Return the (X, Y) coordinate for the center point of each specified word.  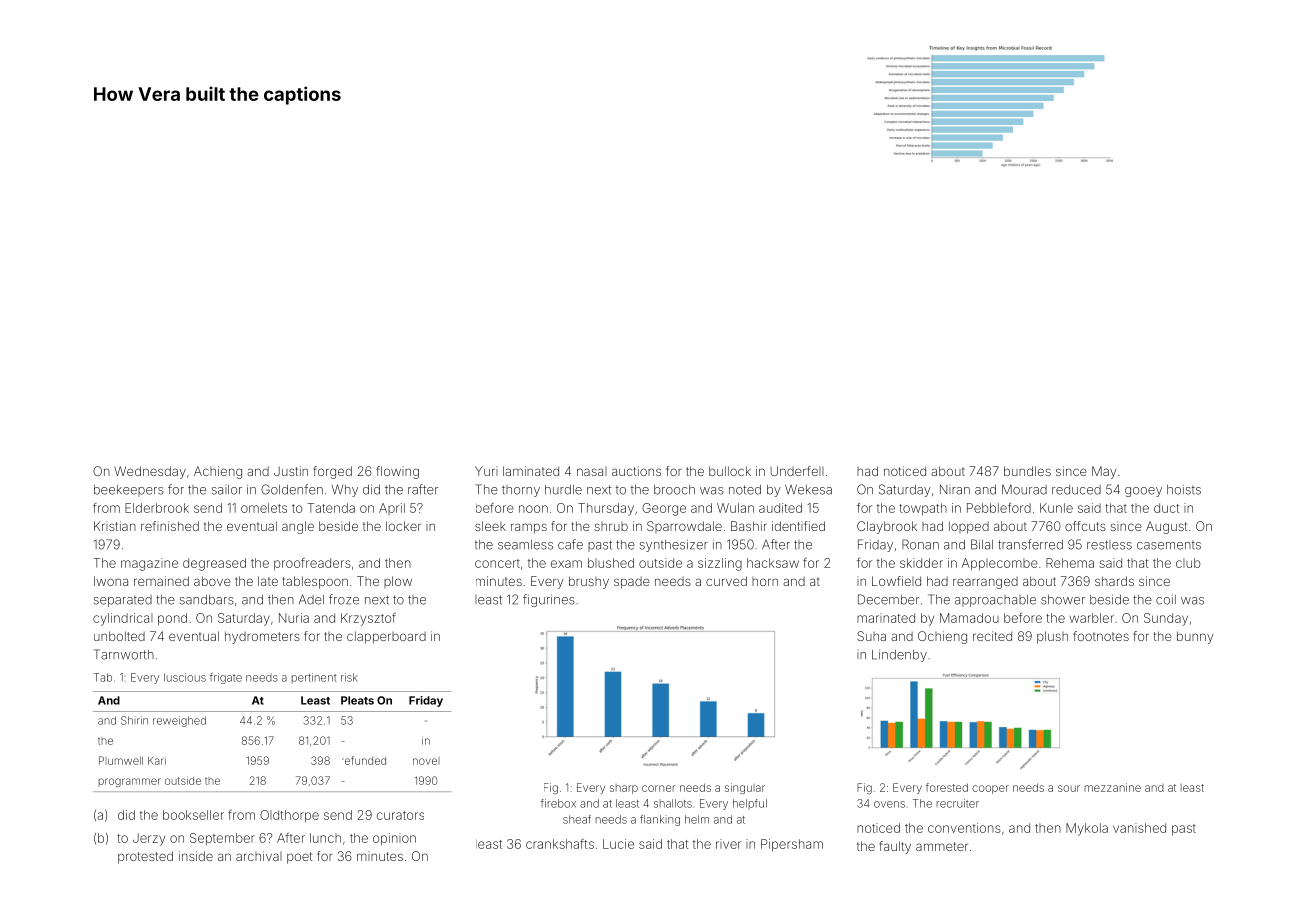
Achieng (218, 472)
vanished (1139, 828)
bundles (1027, 471)
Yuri (486, 471)
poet (299, 858)
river (728, 844)
